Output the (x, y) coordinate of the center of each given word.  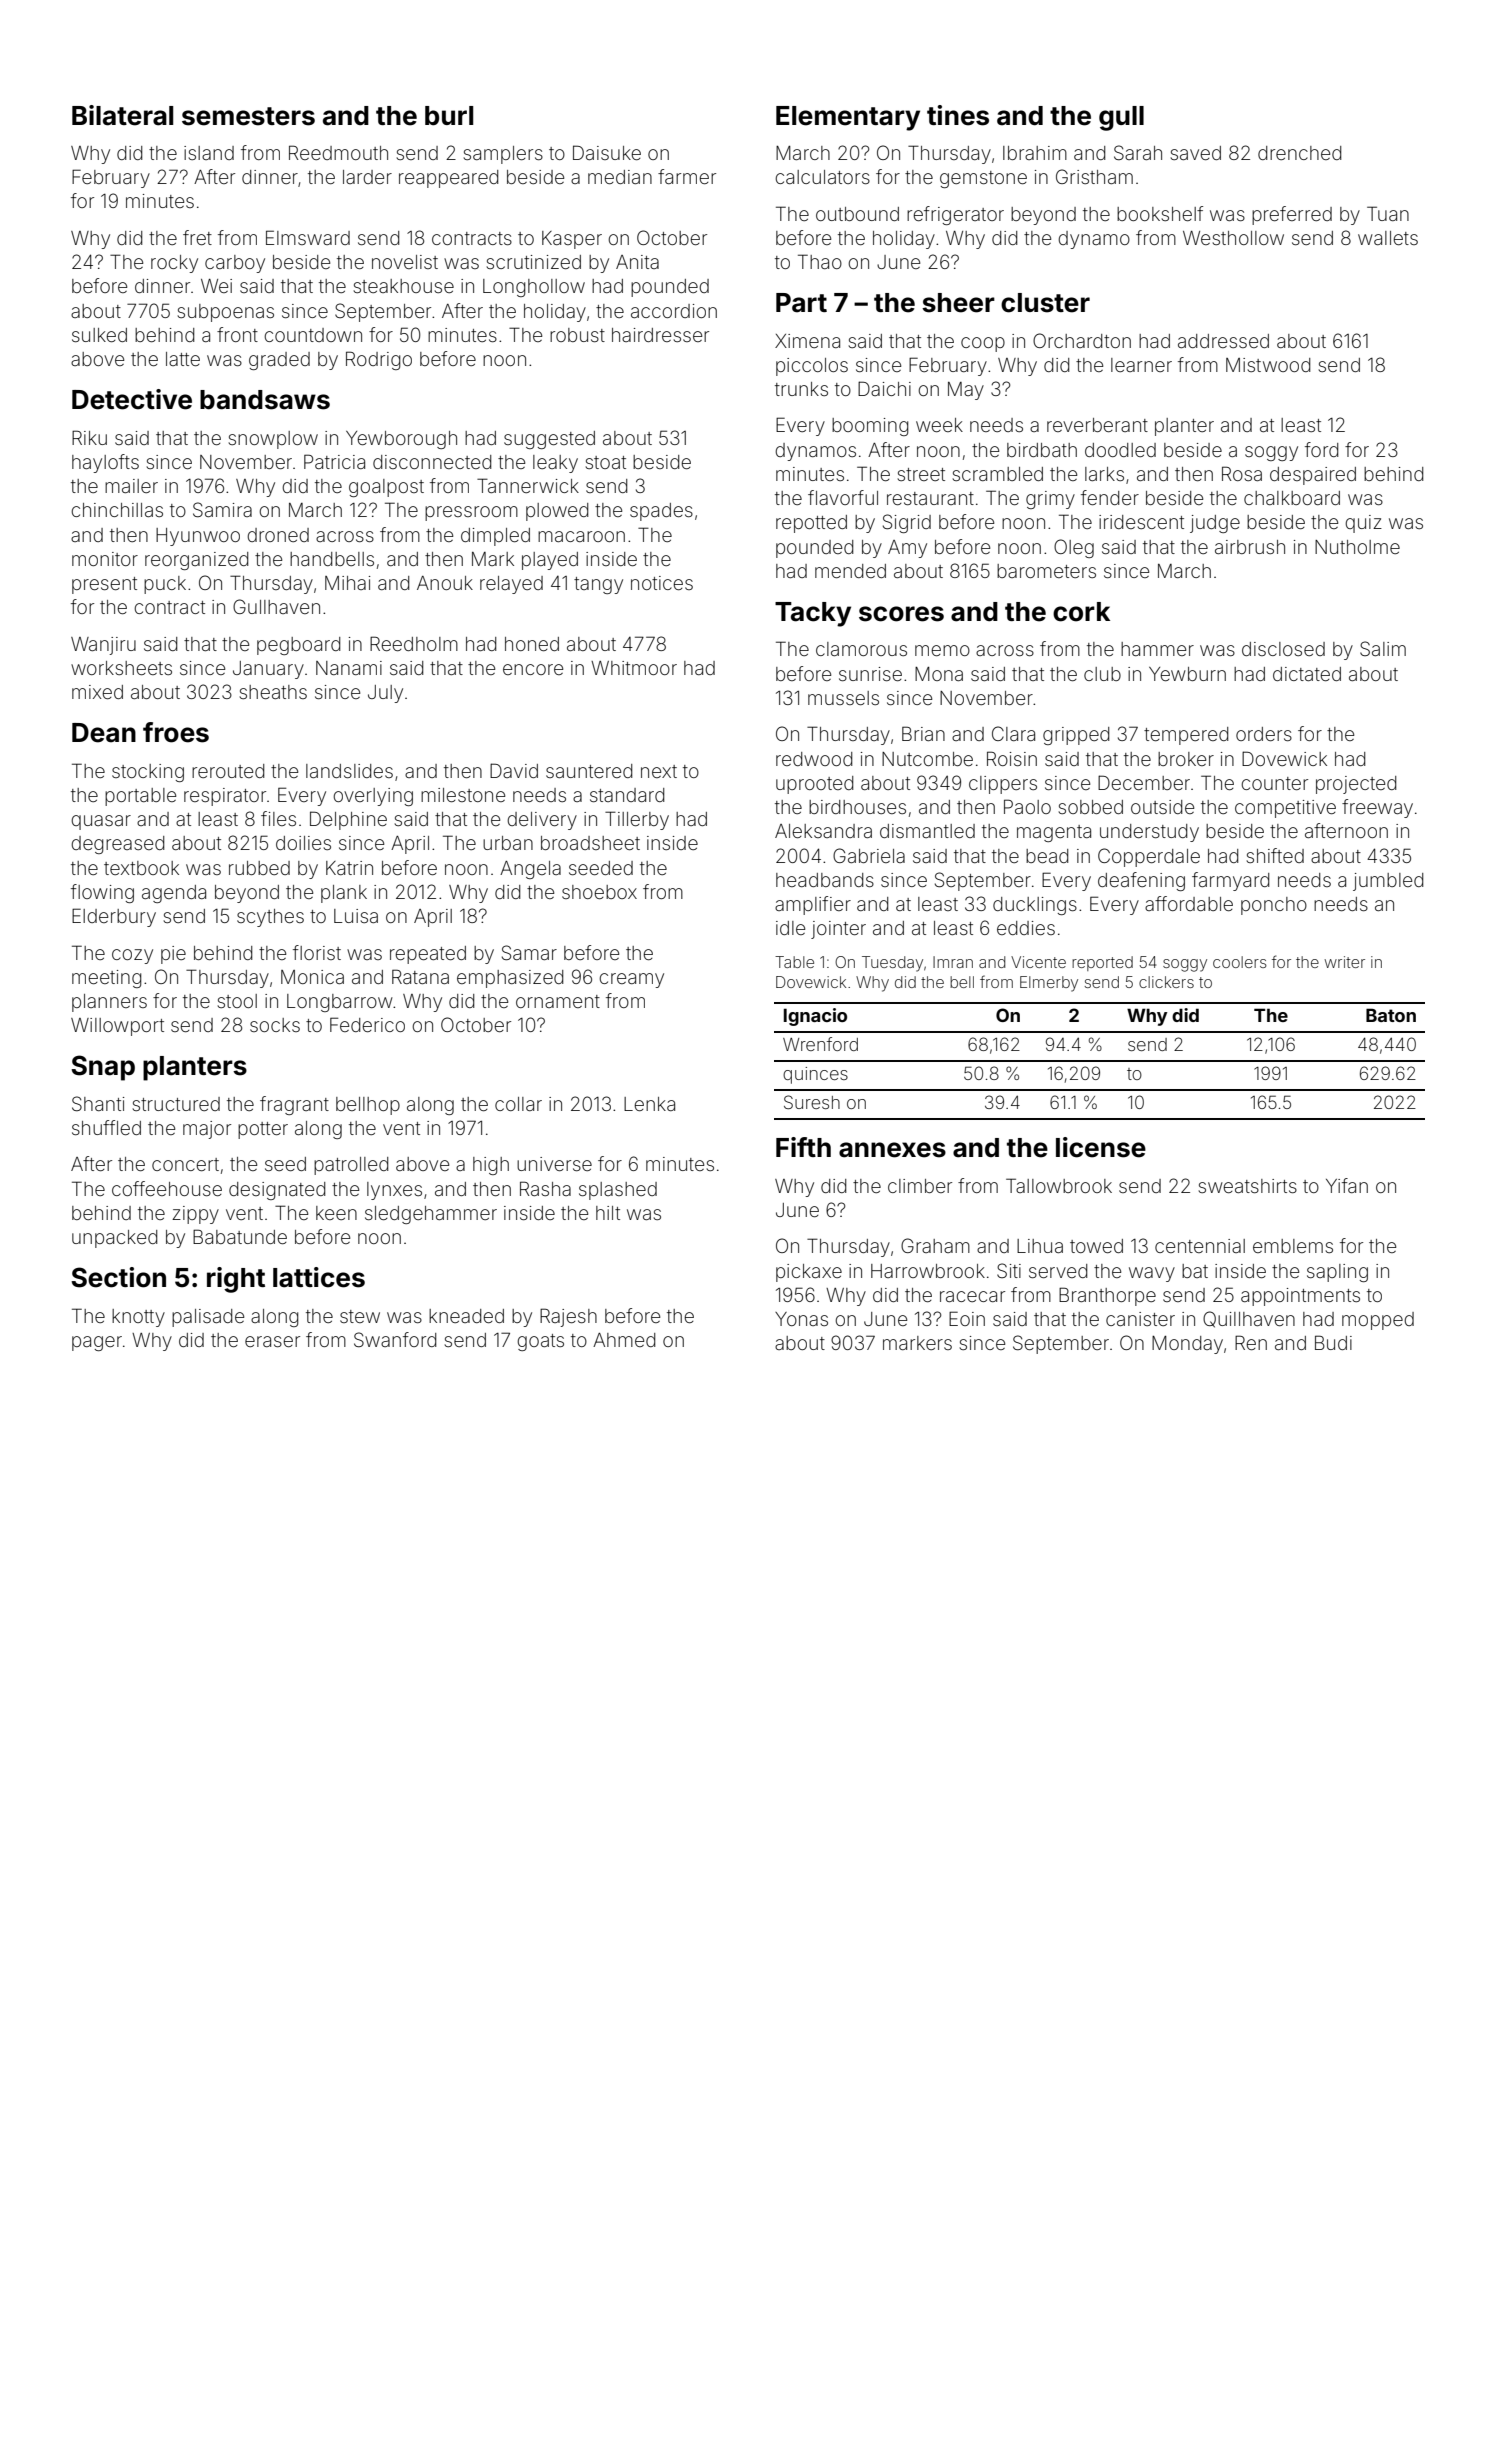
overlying (373, 797)
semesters (248, 116)
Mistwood (1268, 365)
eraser (272, 1341)
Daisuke (607, 152)
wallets (1388, 238)
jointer (838, 930)
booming (870, 427)
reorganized (196, 561)
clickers (1166, 982)
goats (540, 1342)
